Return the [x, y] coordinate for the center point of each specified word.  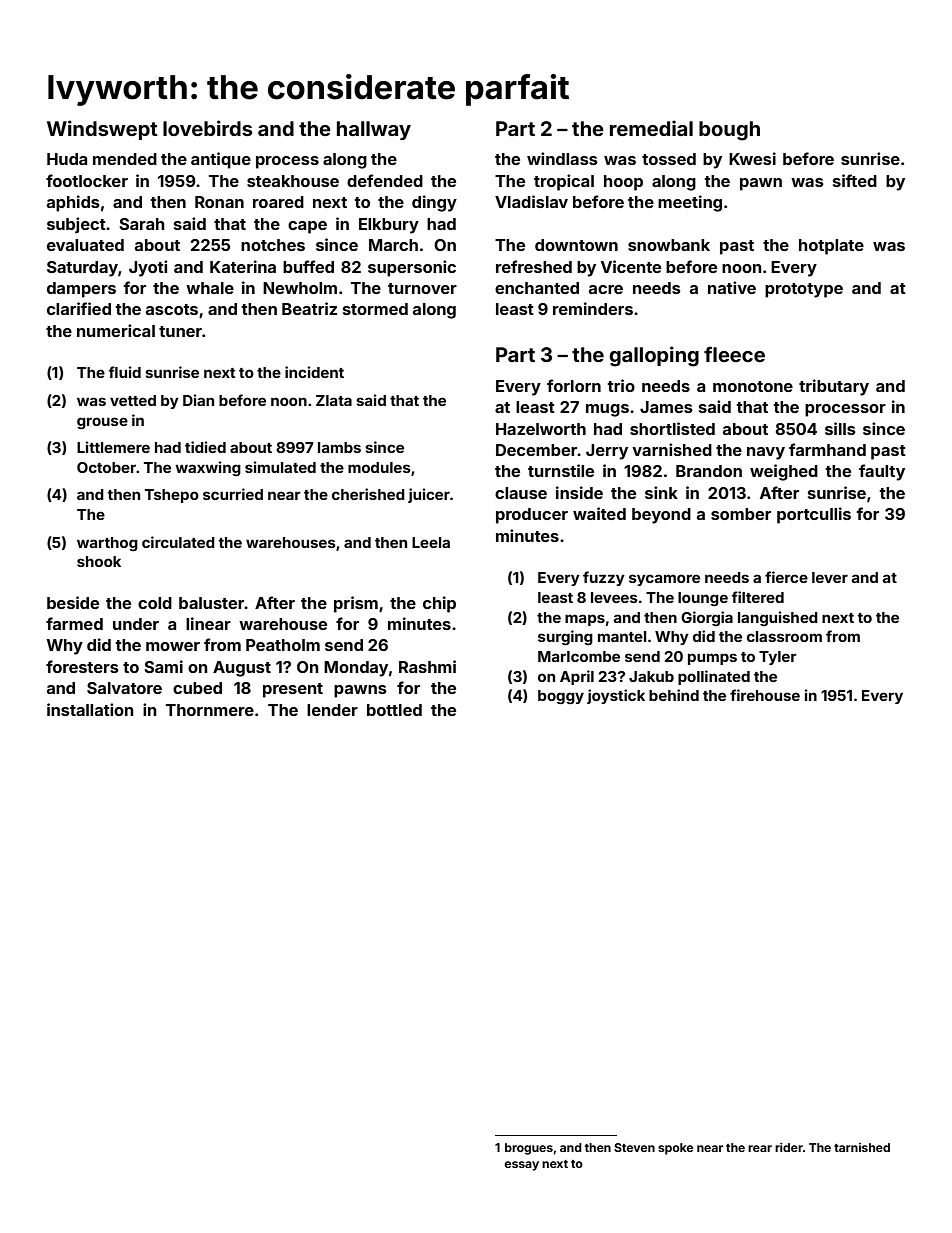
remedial [651, 128]
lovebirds [208, 128]
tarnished [862, 1147]
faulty [882, 472]
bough [729, 131]
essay [521, 1166]
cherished [368, 494]
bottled [394, 710]
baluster [211, 603]
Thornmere [210, 710]
